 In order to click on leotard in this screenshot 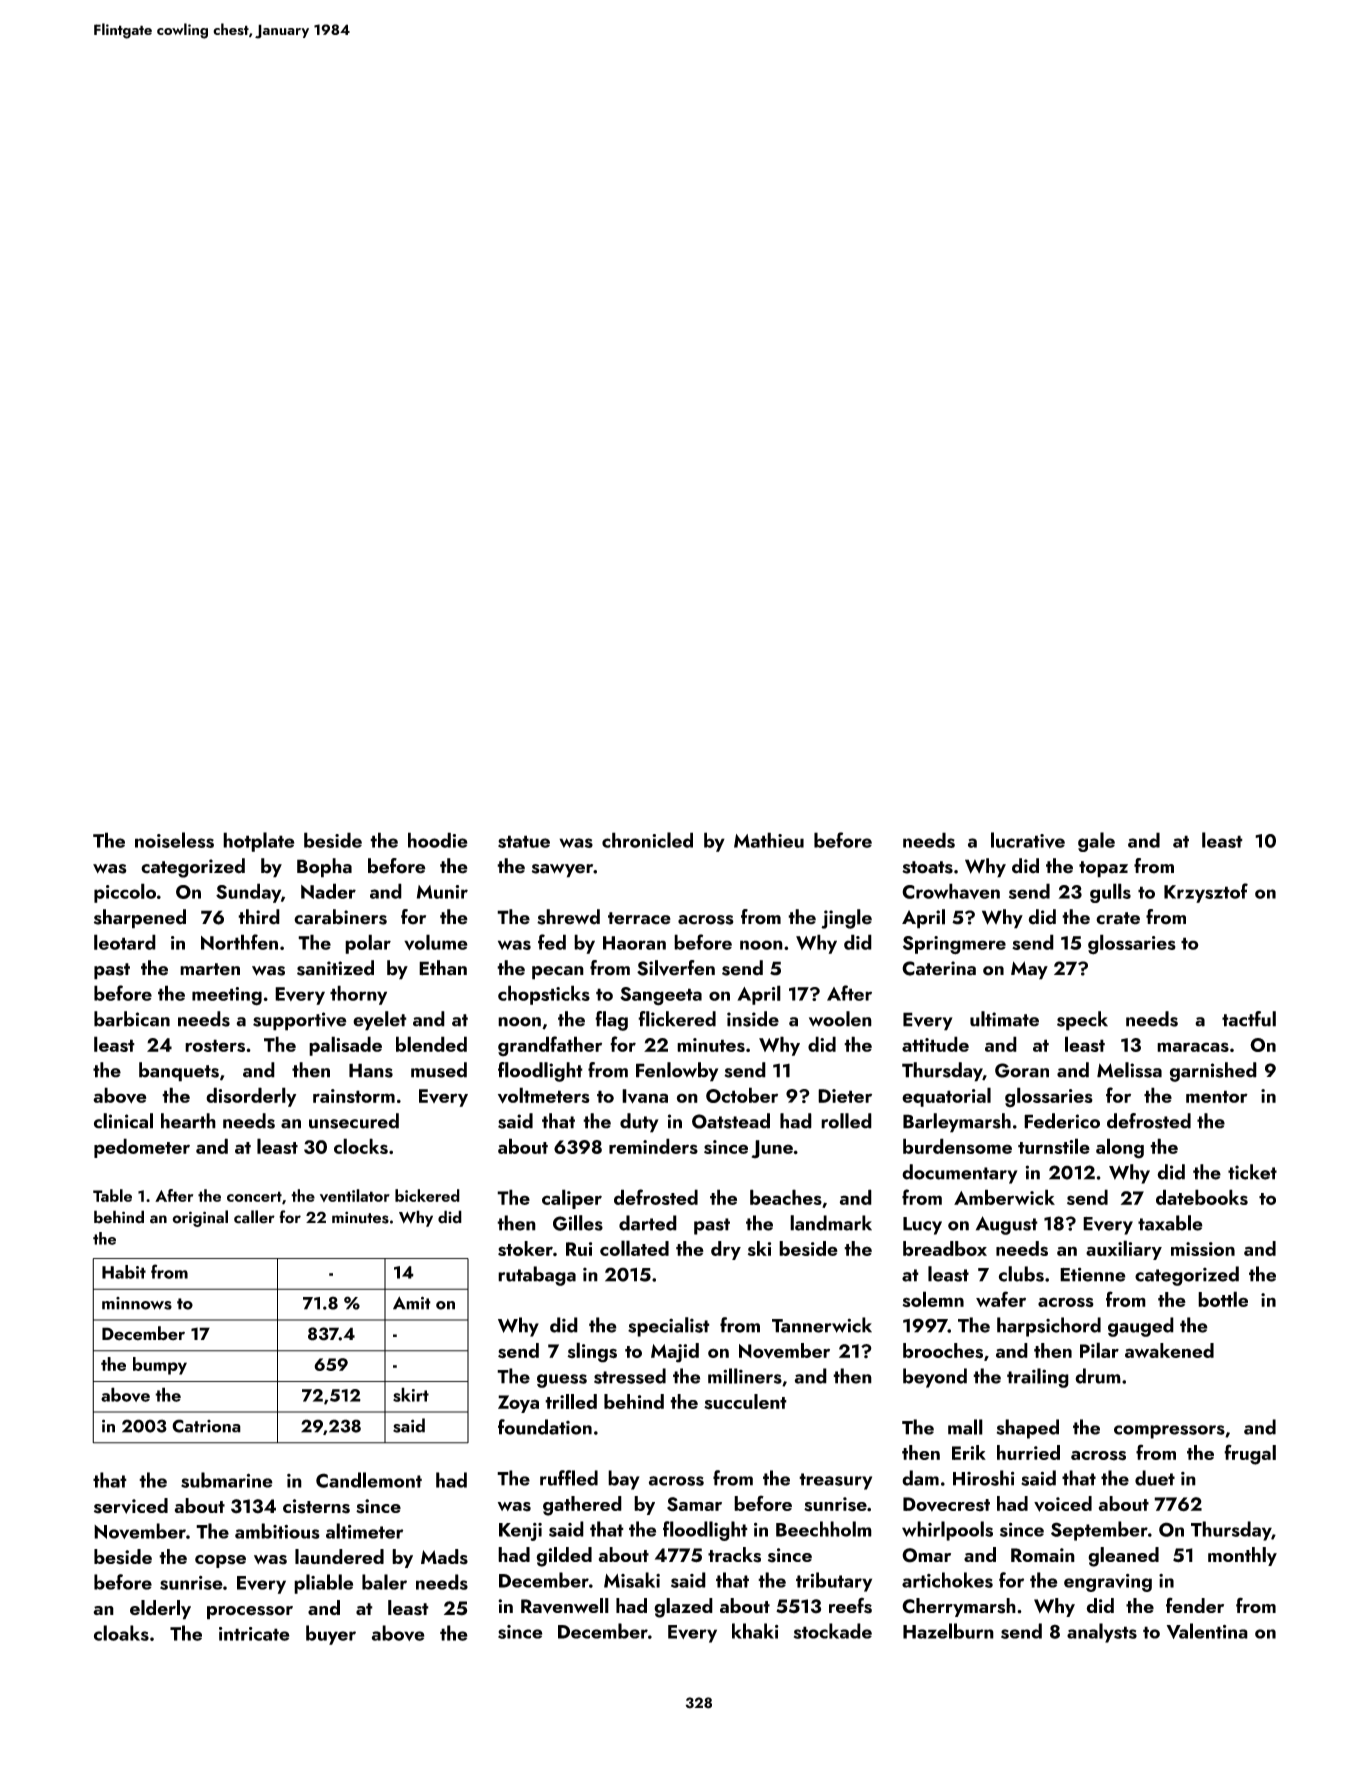, I will do `click(125, 942)`.
